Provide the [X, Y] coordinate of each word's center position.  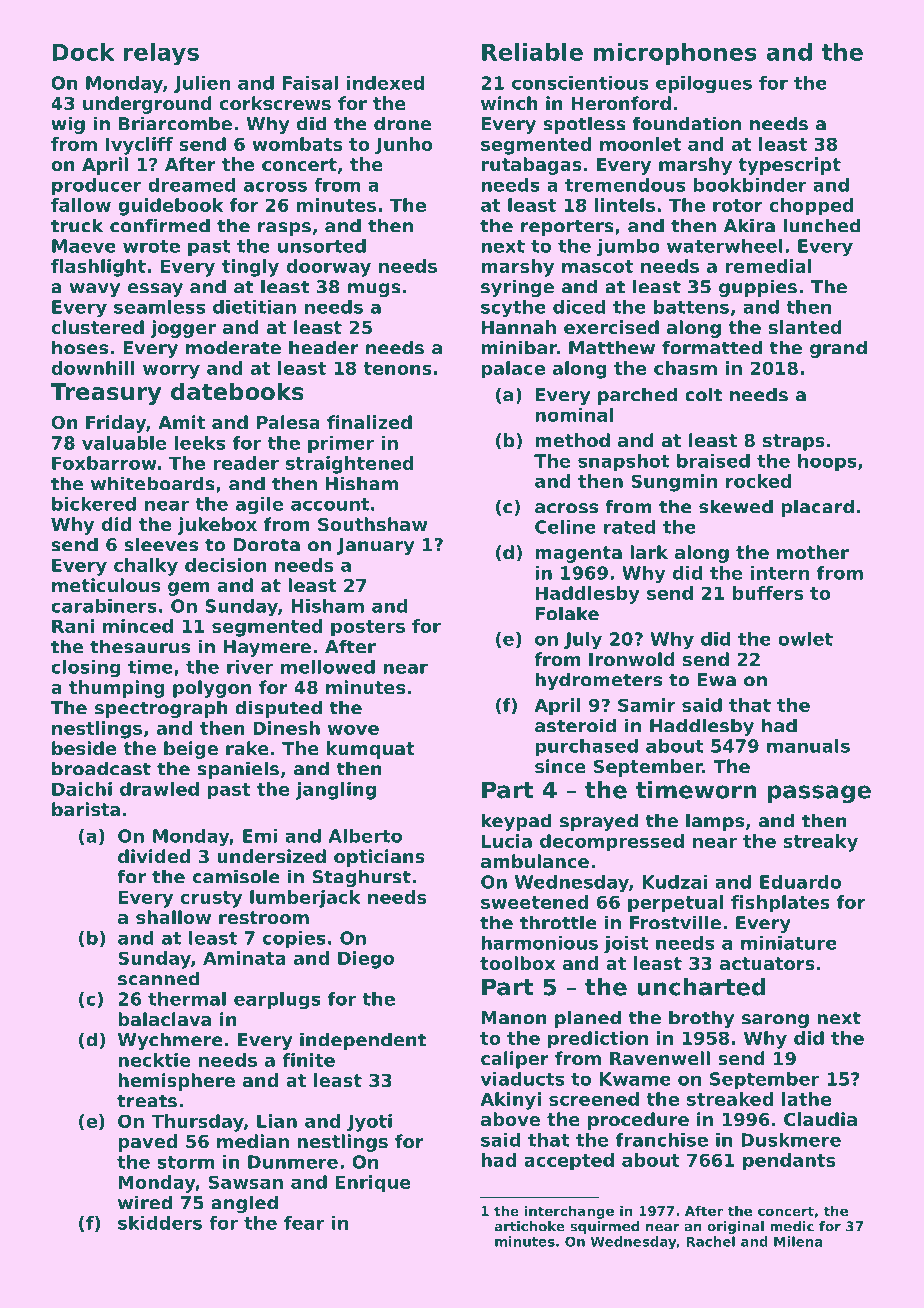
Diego [366, 960]
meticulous [106, 585]
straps [794, 442]
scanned [159, 978]
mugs [374, 290]
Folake [567, 613]
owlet [805, 639]
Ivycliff [139, 146]
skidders [160, 1223]
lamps [715, 822]
